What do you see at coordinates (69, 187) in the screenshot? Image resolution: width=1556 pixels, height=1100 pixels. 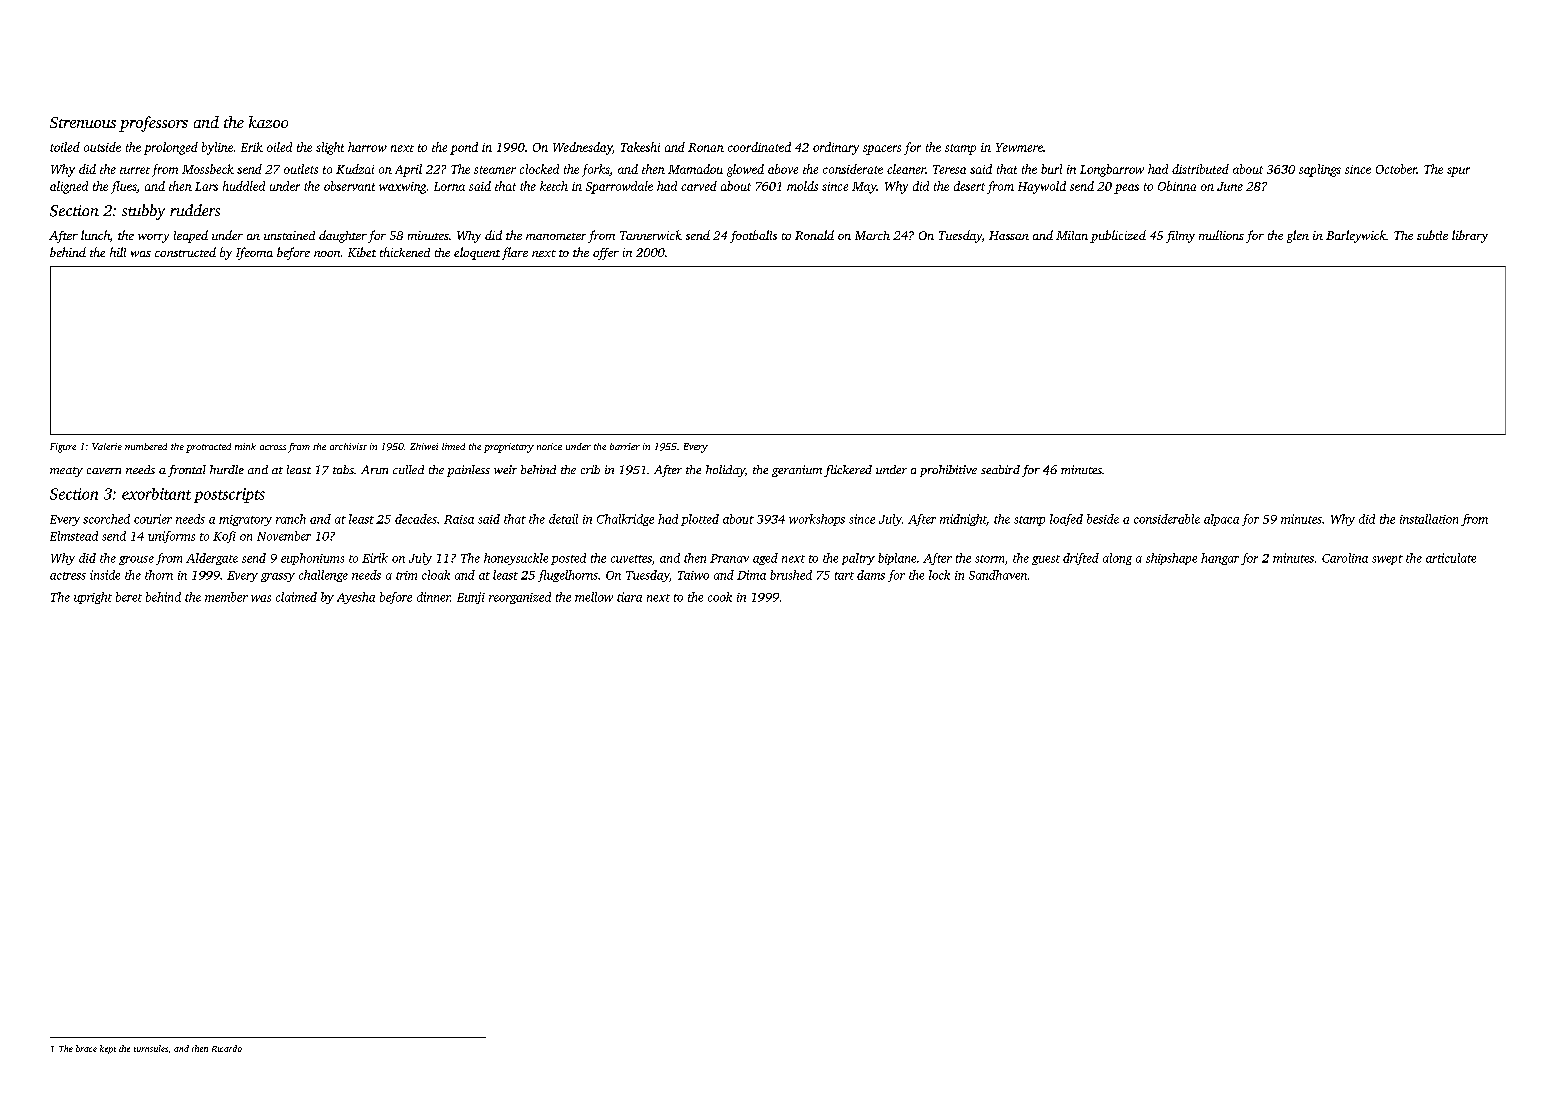 I see `aligned` at bounding box center [69, 187].
